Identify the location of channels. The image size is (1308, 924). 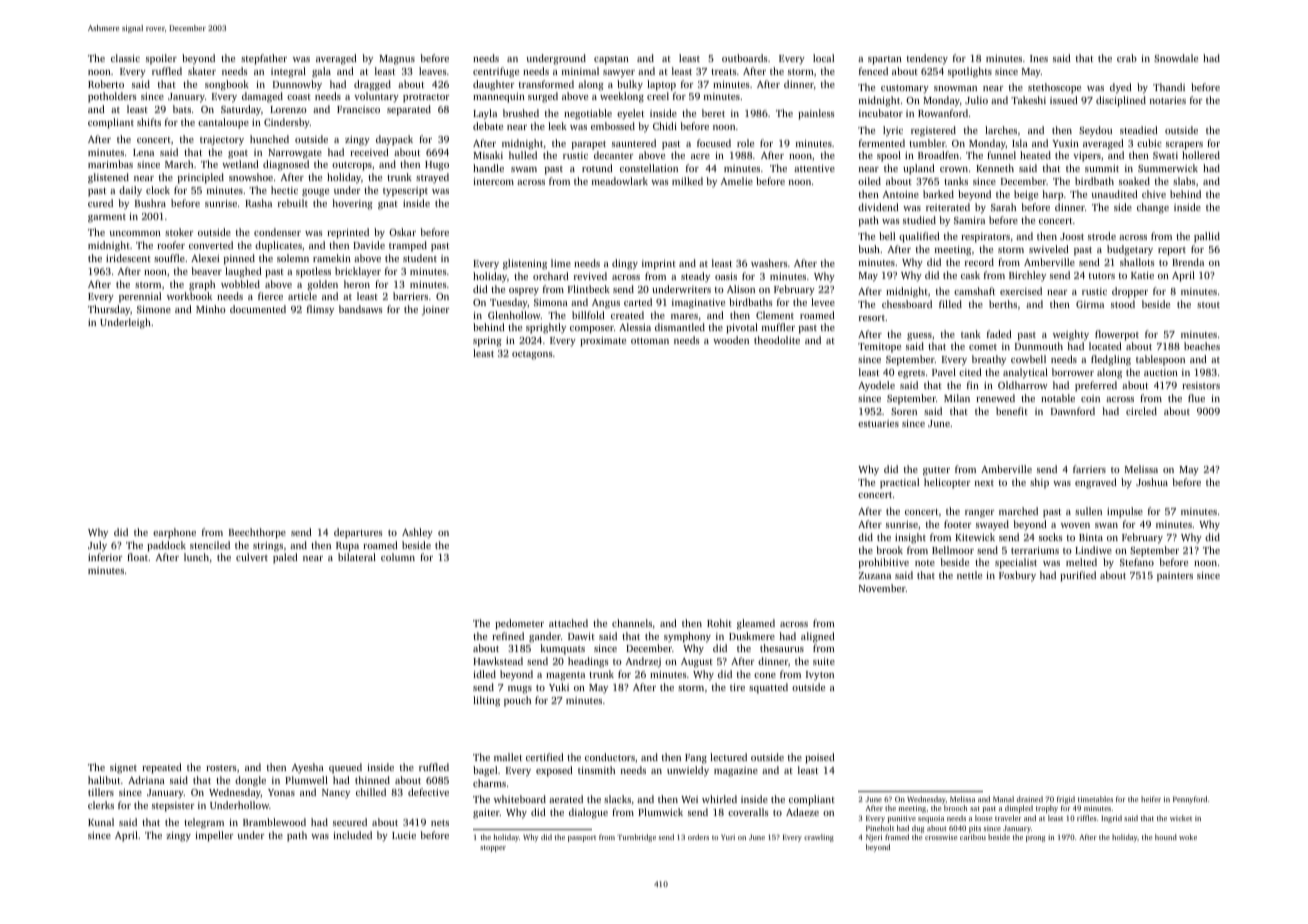
(632, 623).
